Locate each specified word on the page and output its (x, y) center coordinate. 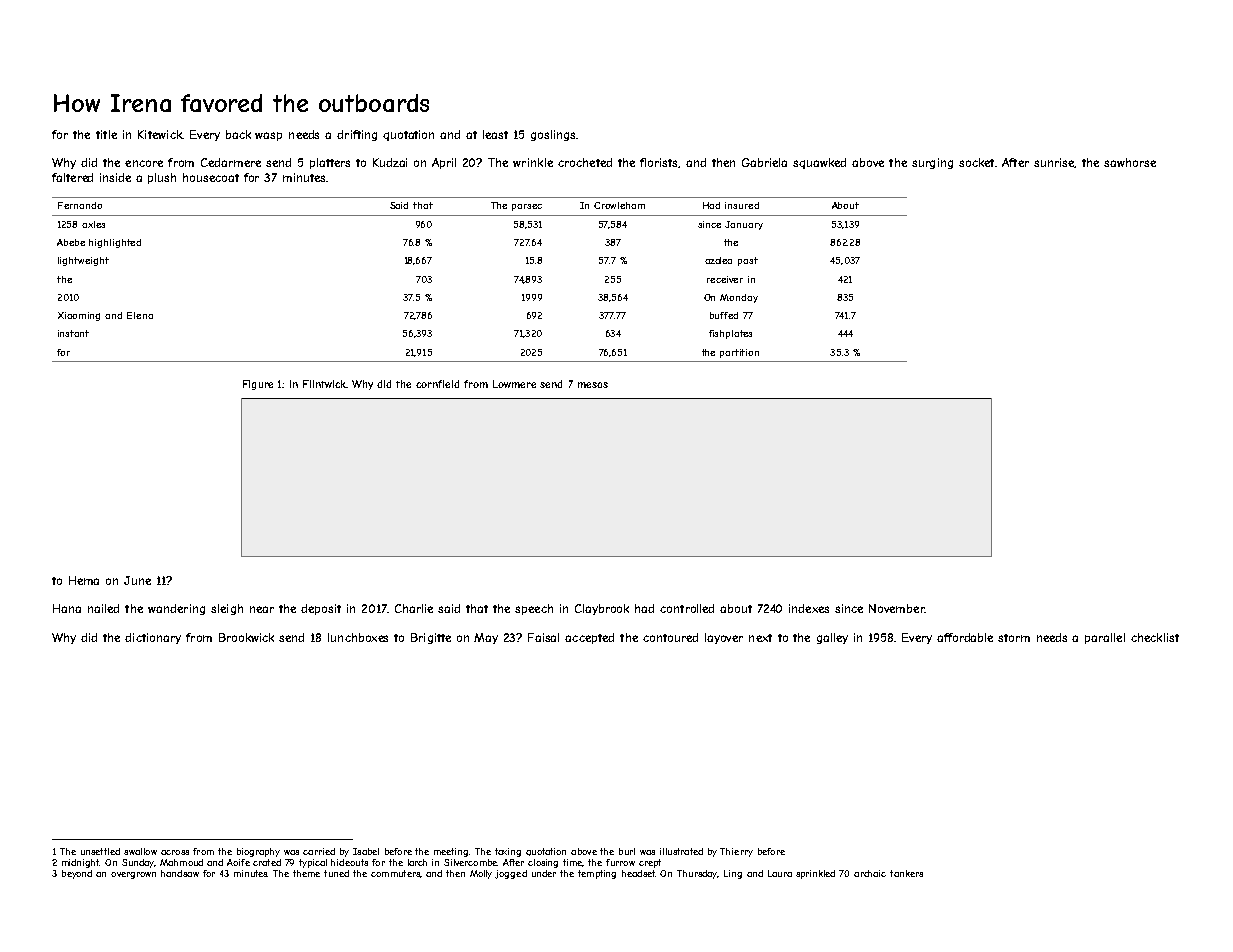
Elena (140, 315)
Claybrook (602, 609)
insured (742, 205)
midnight (81, 863)
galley (832, 638)
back (238, 134)
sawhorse (1130, 162)
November (897, 608)
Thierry (736, 852)
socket (976, 162)
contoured (670, 637)
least (495, 134)
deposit (321, 609)
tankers (906, 873)
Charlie (414, 608)
